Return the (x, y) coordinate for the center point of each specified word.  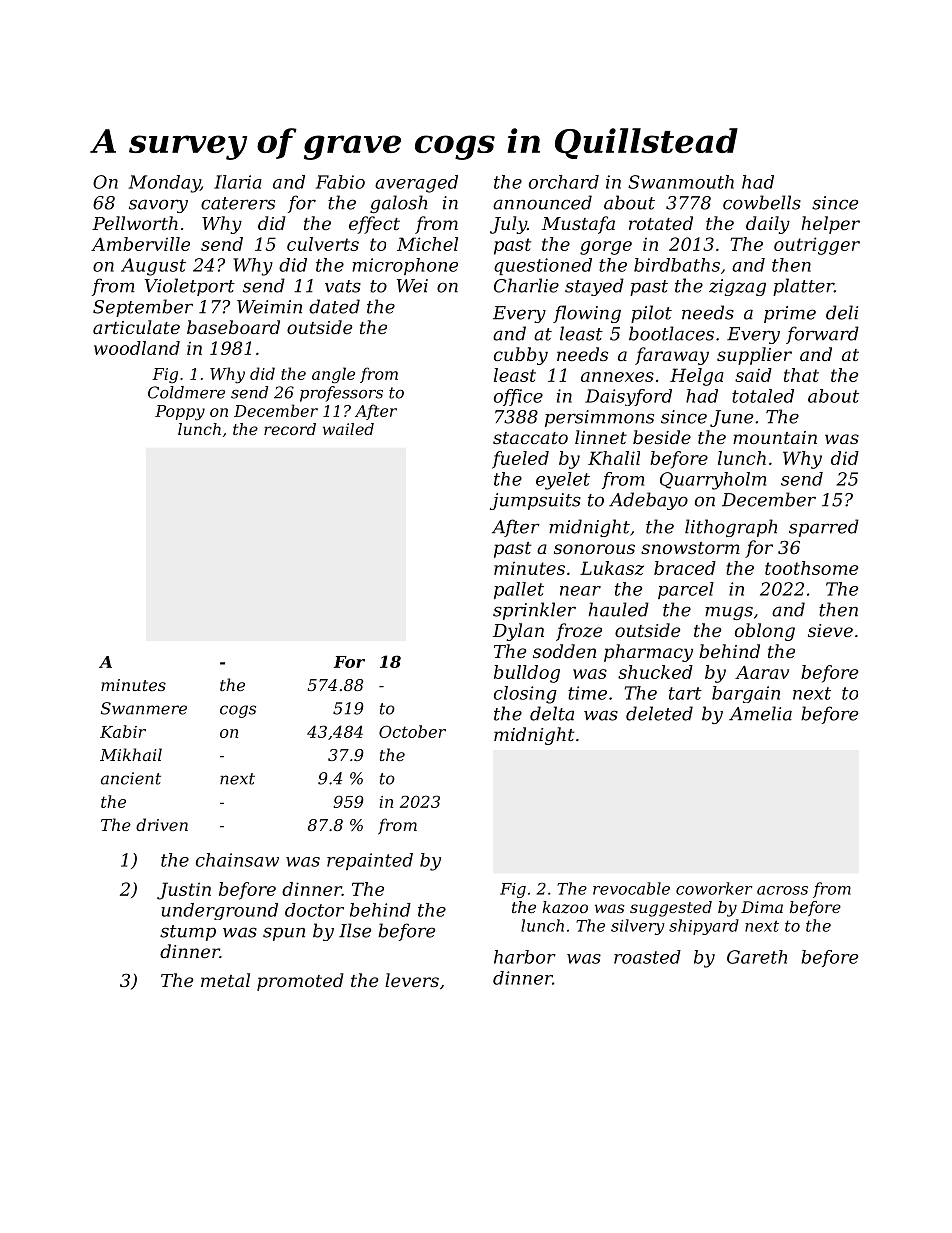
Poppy (180, 413)
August (153, 267)
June (731, 418)
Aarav (762, 672)
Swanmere (144, 708)
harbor (525, 957)
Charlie (526, 285)
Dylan (518, 632)
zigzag (737, 287)
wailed (348, 429)
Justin (184, 891)
